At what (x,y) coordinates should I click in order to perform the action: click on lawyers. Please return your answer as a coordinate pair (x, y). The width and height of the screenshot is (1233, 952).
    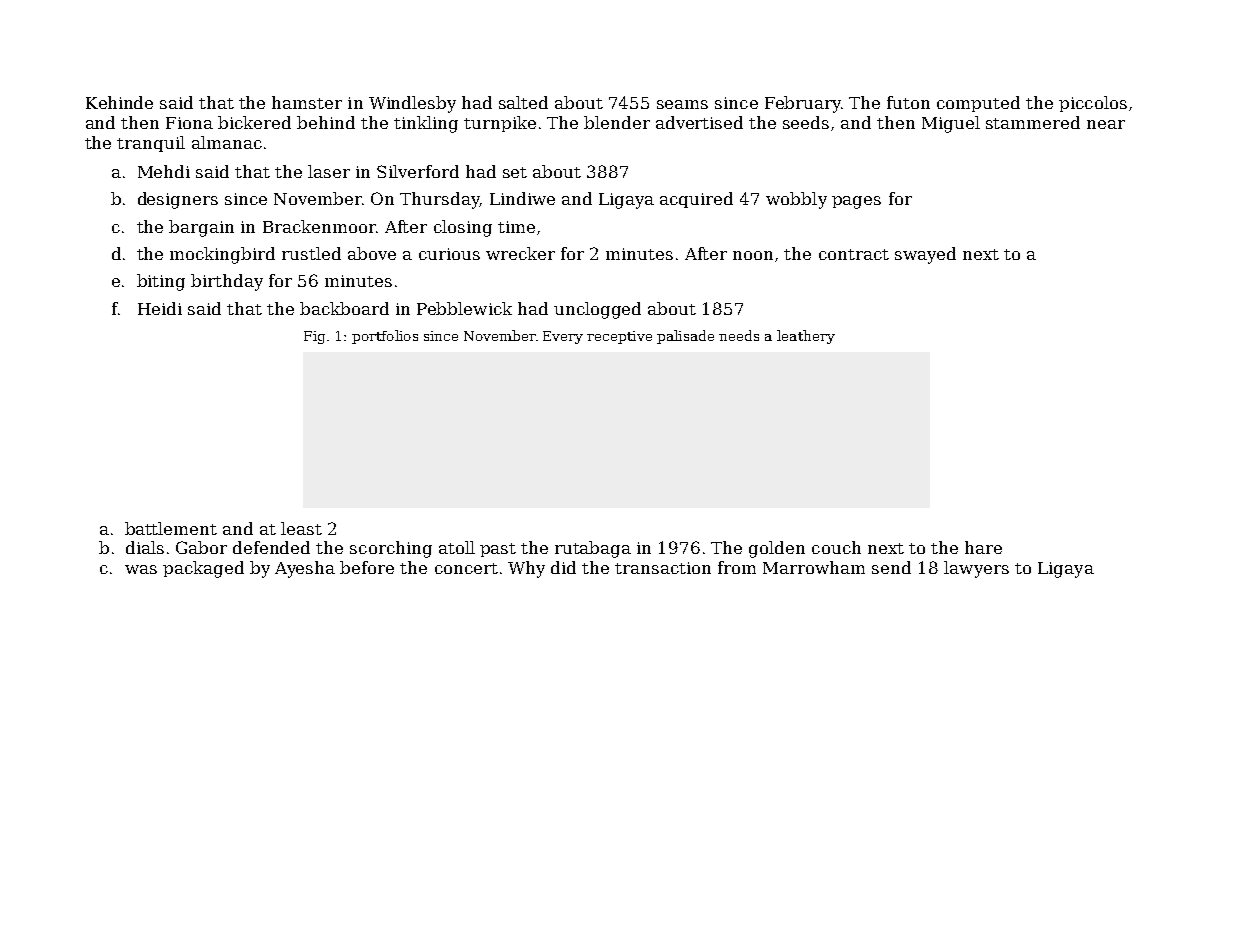
    Looking at the image, I should click on (976, 569).
